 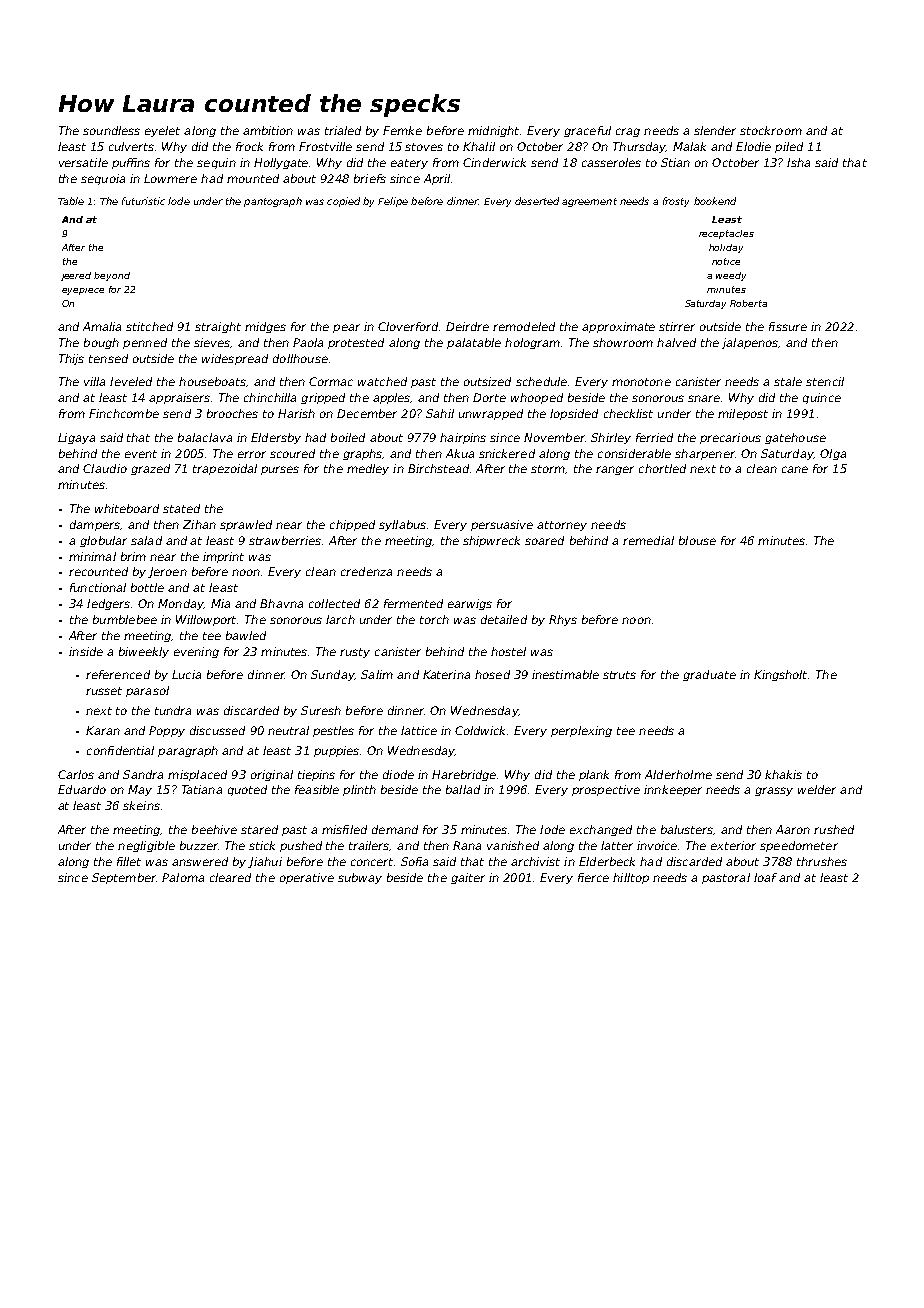 What do you see at coordinates (270, 397) in the image?
I see `chinchilla` at bounding box center [270, 397].
